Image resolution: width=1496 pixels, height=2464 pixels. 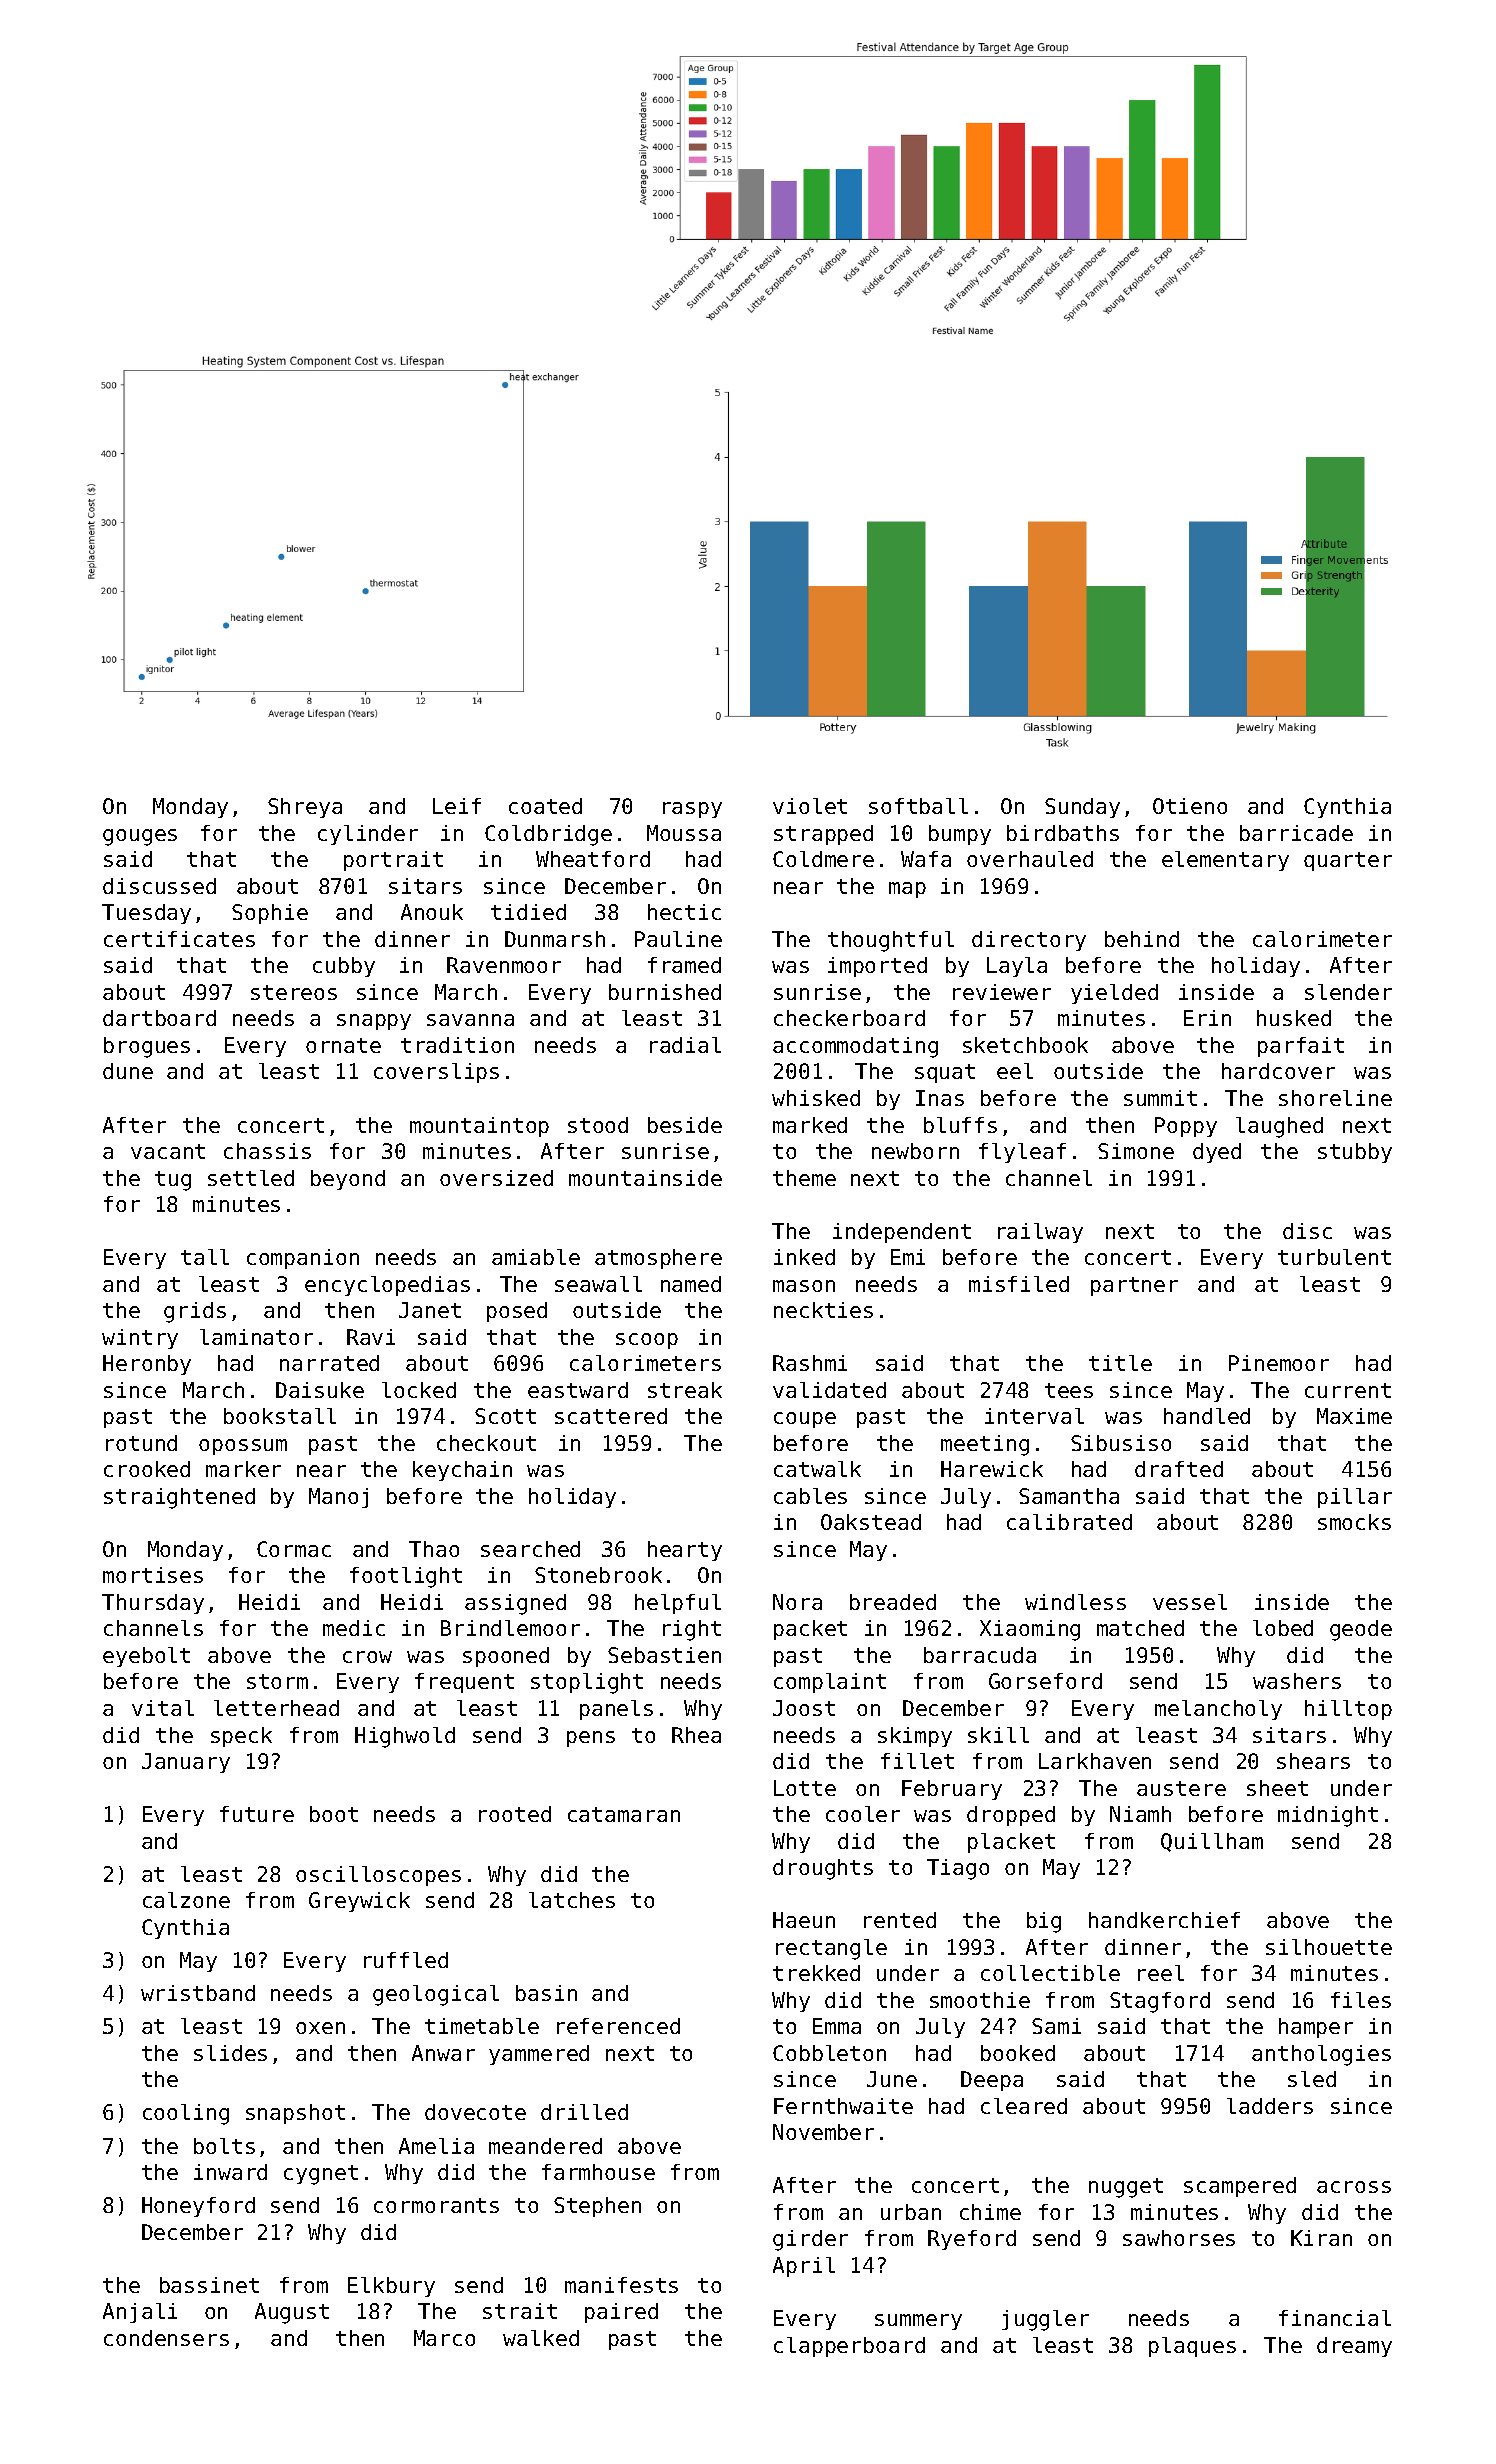 What do you see at coordinates (1190, 806) in the screenshot?
I see `Otieno` at bounding box center [1190, 806].
